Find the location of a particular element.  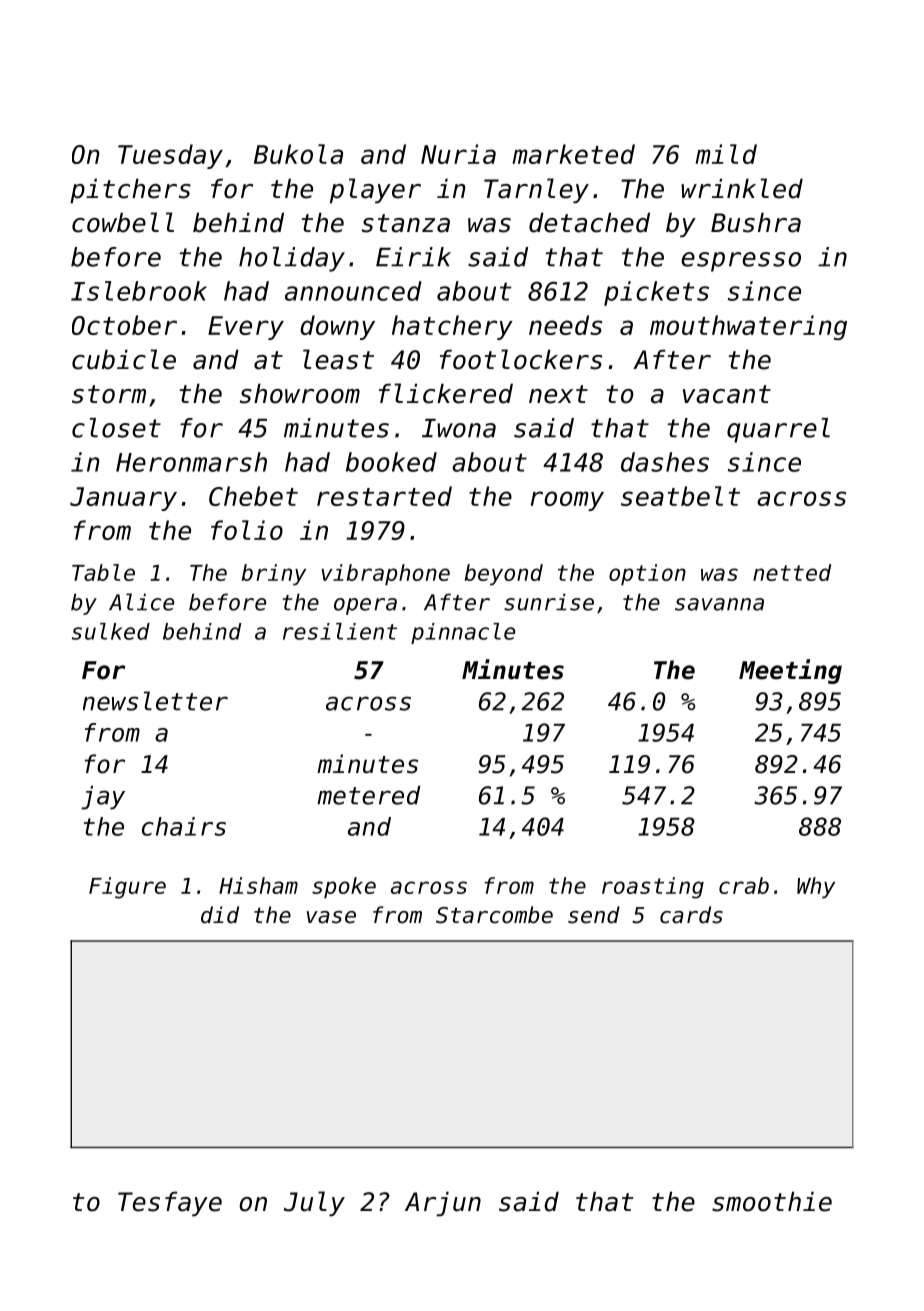

storm is located at coordinates (109, 394).
